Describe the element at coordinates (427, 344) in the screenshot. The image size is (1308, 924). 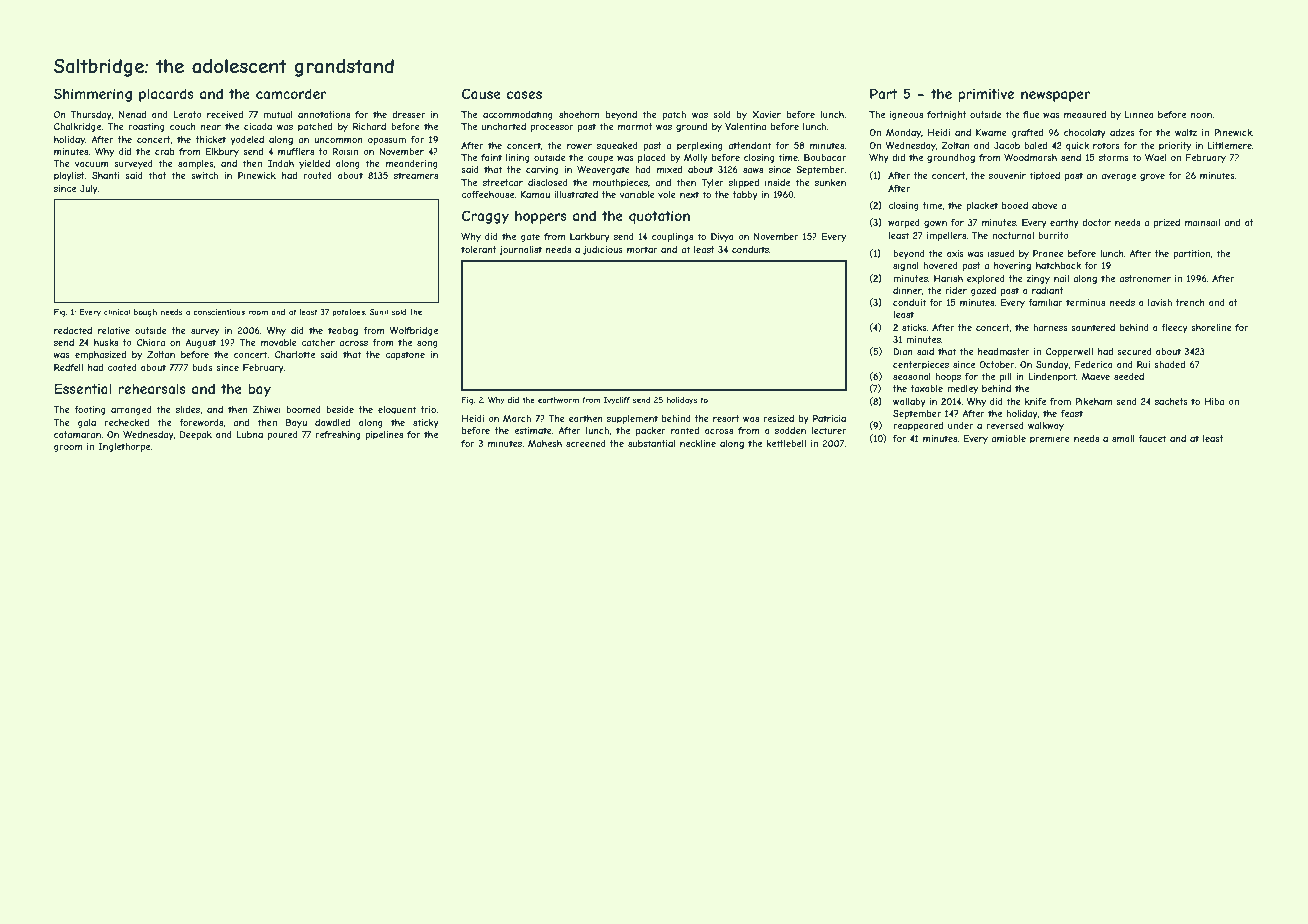
I see `song` at that location.
